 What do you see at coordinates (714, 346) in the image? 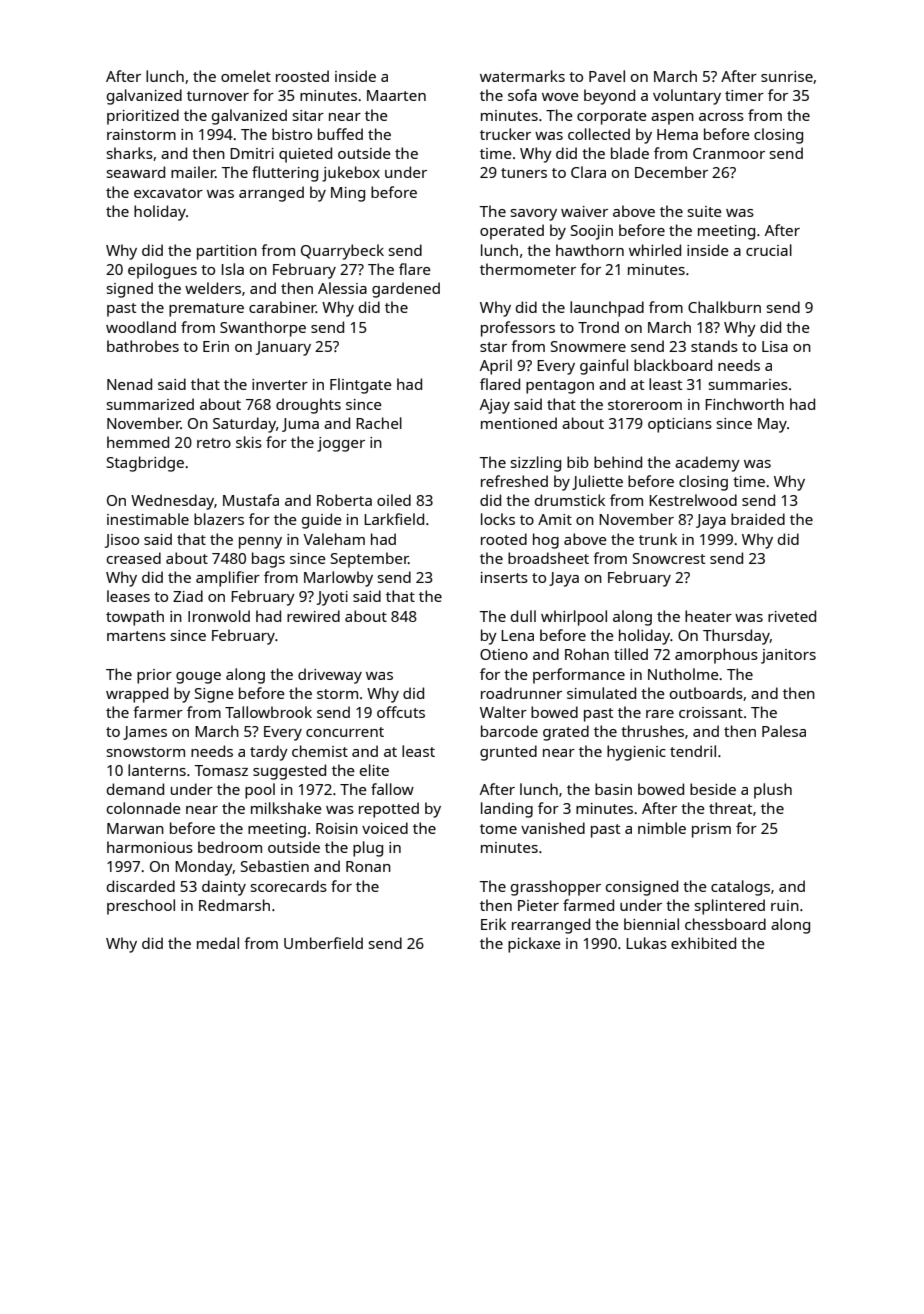
I see `stands` at bounding box center [714, 346].
